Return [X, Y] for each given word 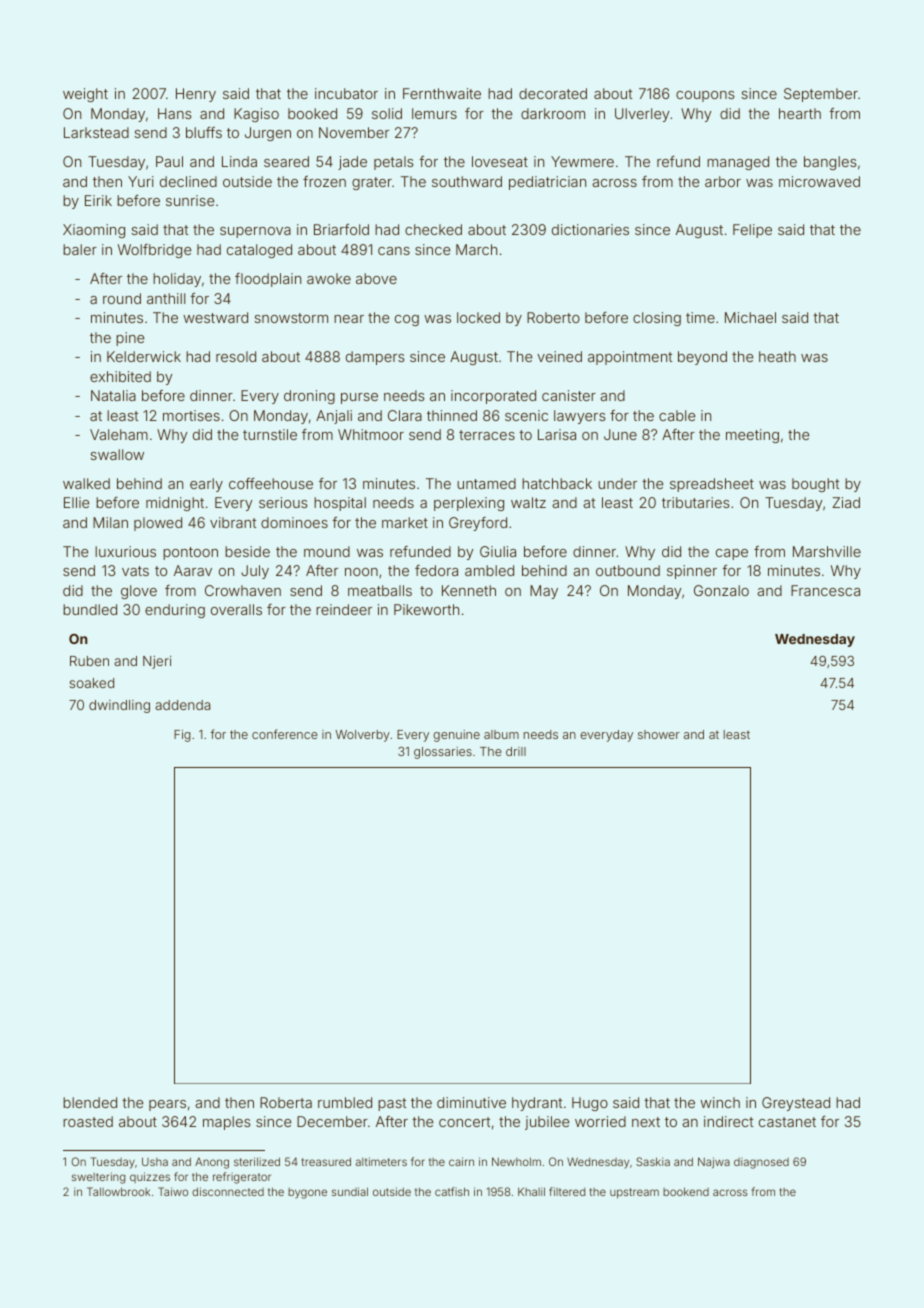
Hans [175, 113]
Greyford [478, 524]
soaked [91, 683]
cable [677, 415]
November [354, 132]
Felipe [752, 231]
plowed [158, 524]
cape [732, 554]
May [544, 592]
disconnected [228, 1191]
